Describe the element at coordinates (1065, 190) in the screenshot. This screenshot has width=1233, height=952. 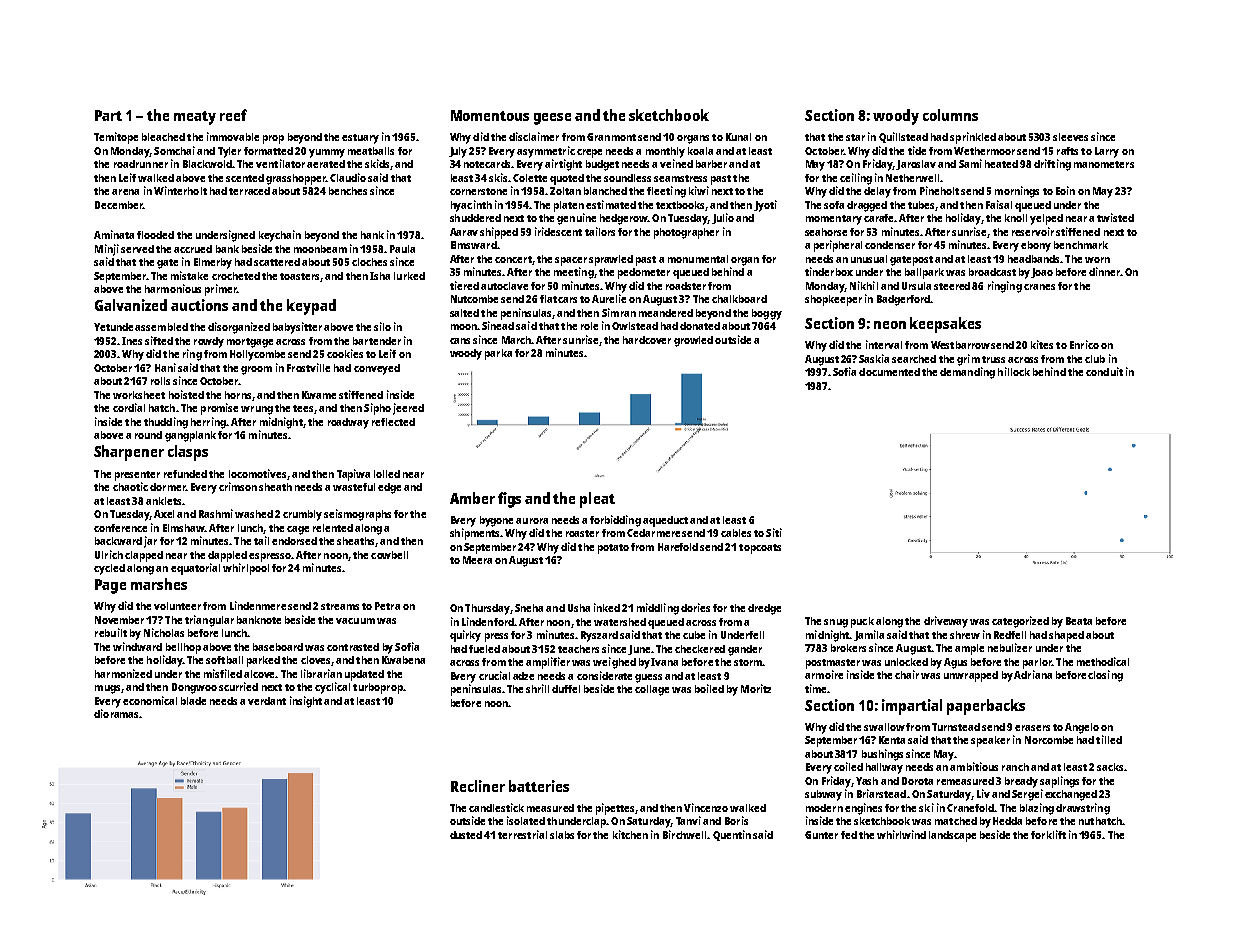
I see `Eoin` at that location.
